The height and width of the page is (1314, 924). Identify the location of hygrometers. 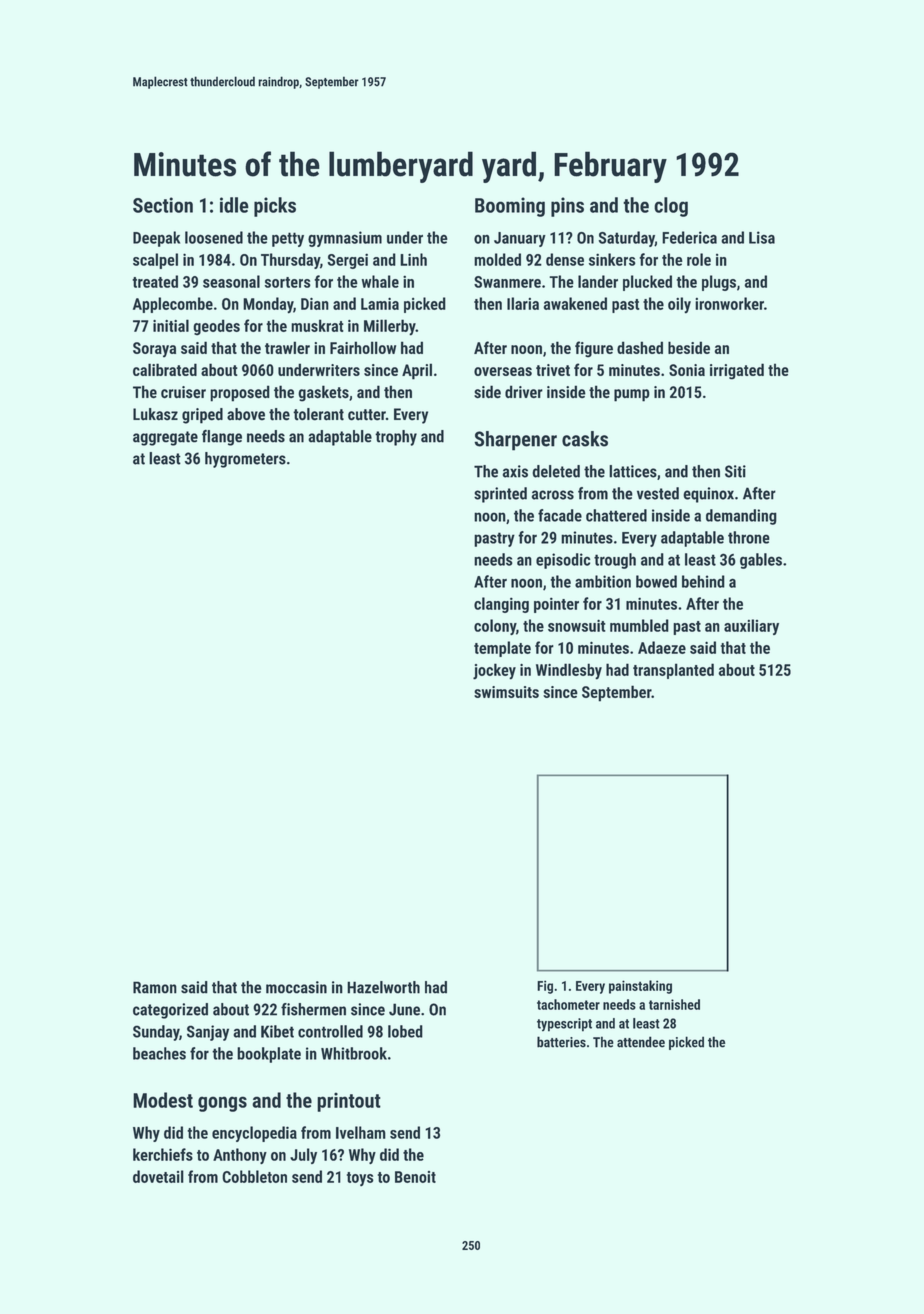
(245, 460).
